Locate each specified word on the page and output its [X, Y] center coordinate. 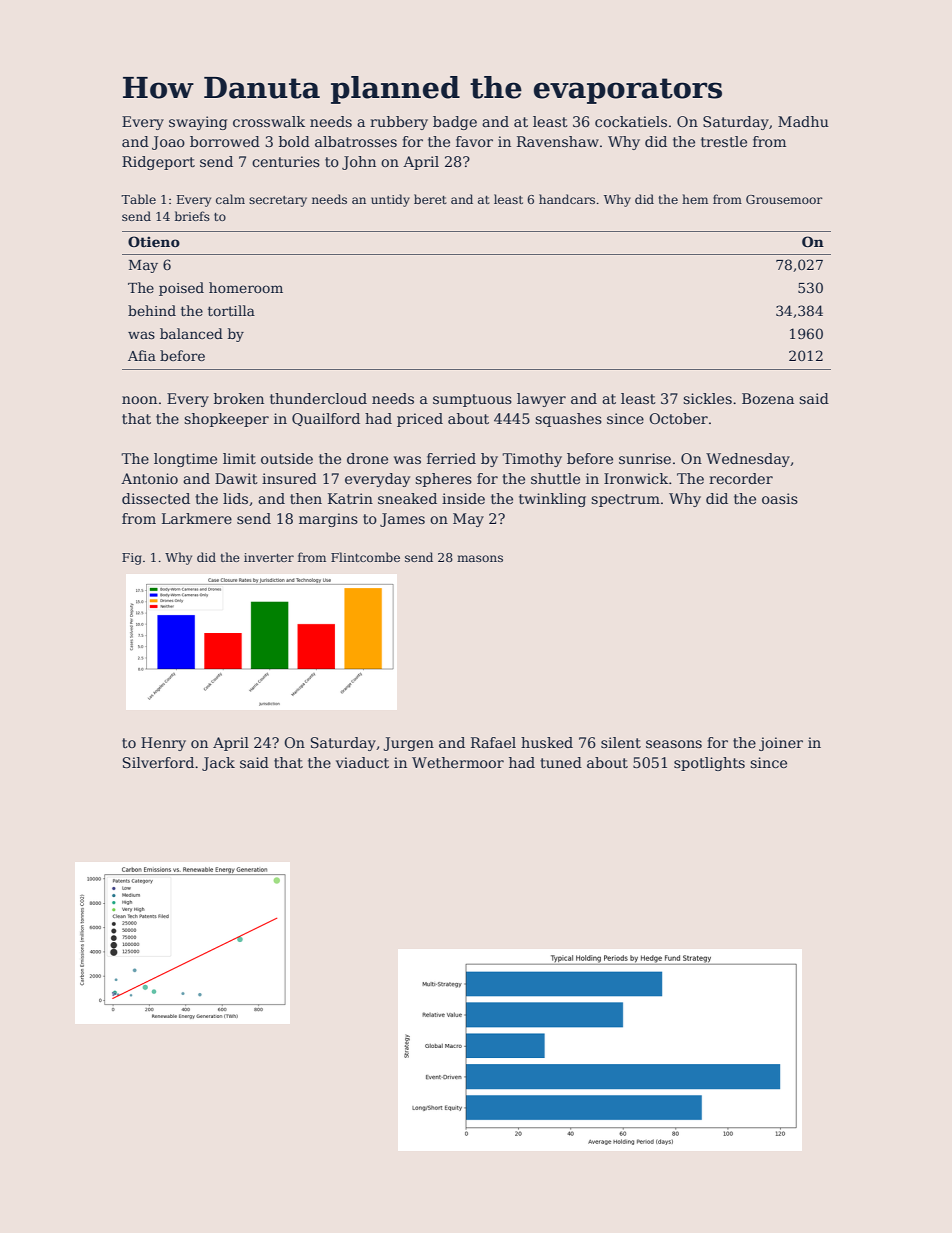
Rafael [493, 742]
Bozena [768, 398]
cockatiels [631, 121]
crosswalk [269, 121]
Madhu [803, 121]
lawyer [541, 400]
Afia [142, 355]
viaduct [362, 762]
